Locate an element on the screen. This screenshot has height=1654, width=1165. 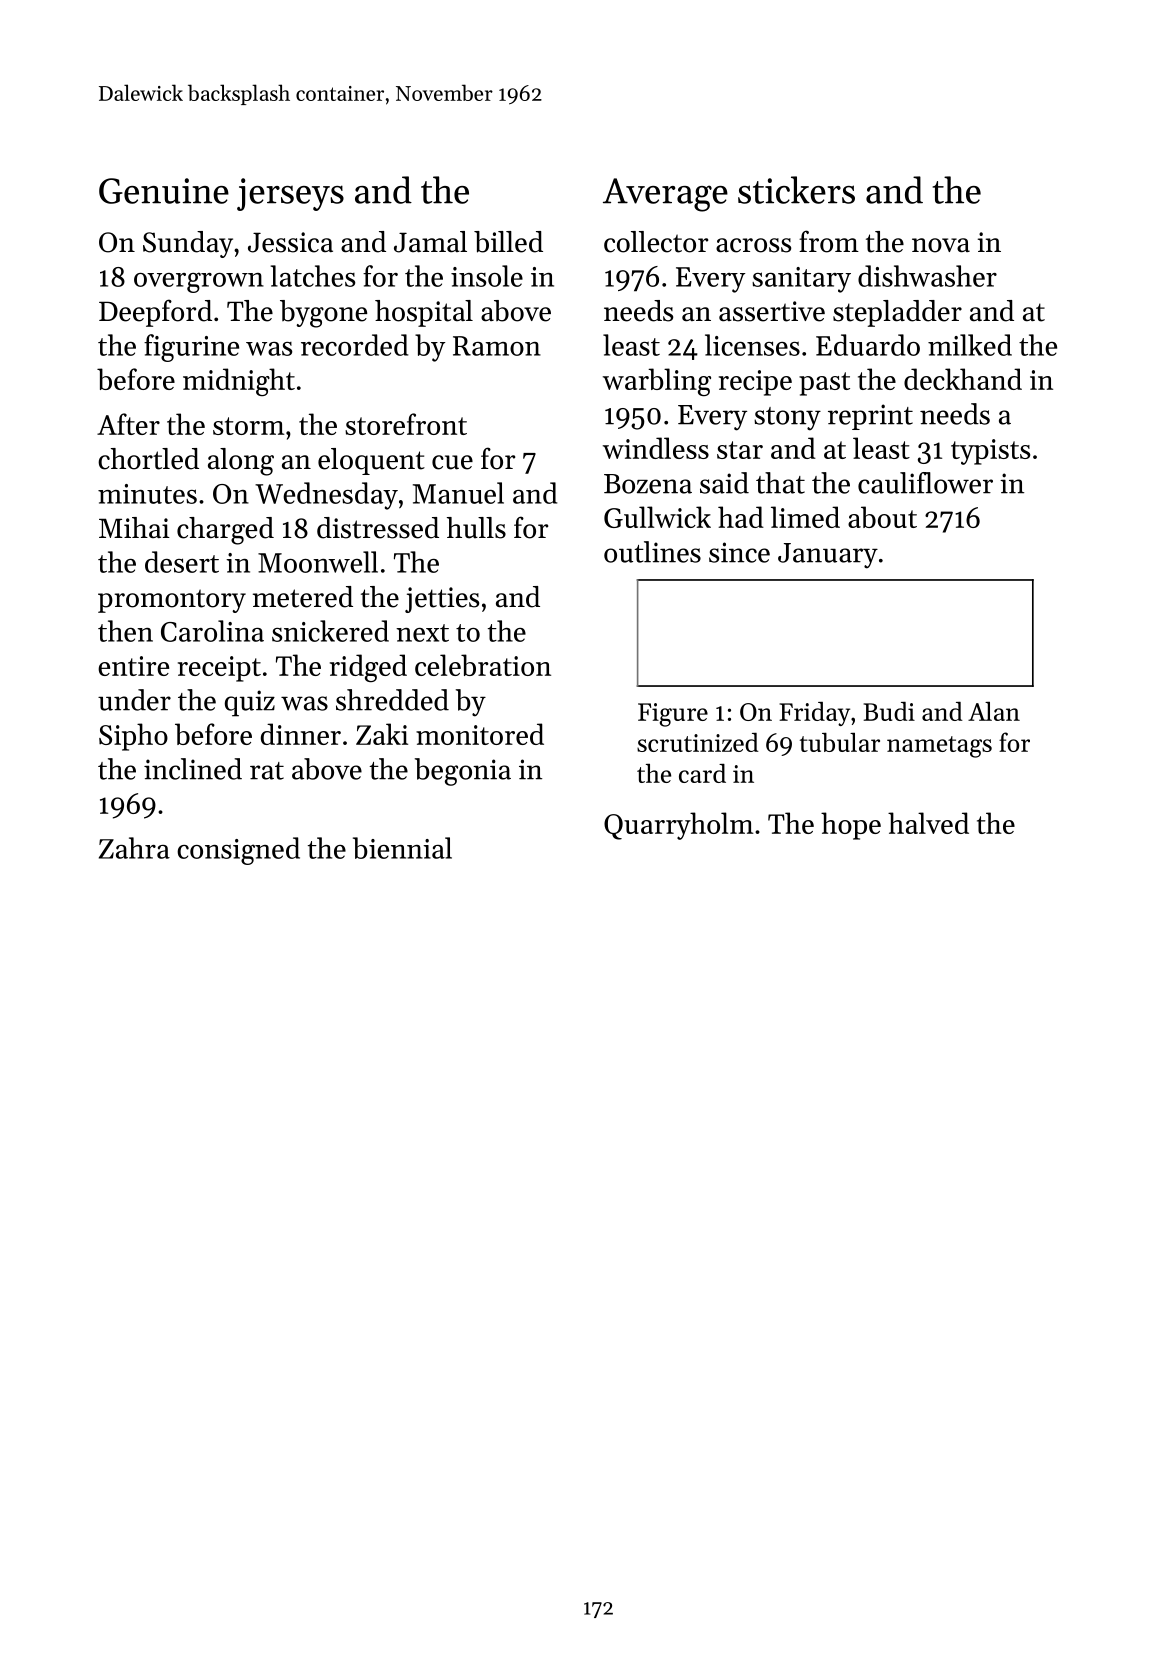
then is located at coordinates (125, 631).
